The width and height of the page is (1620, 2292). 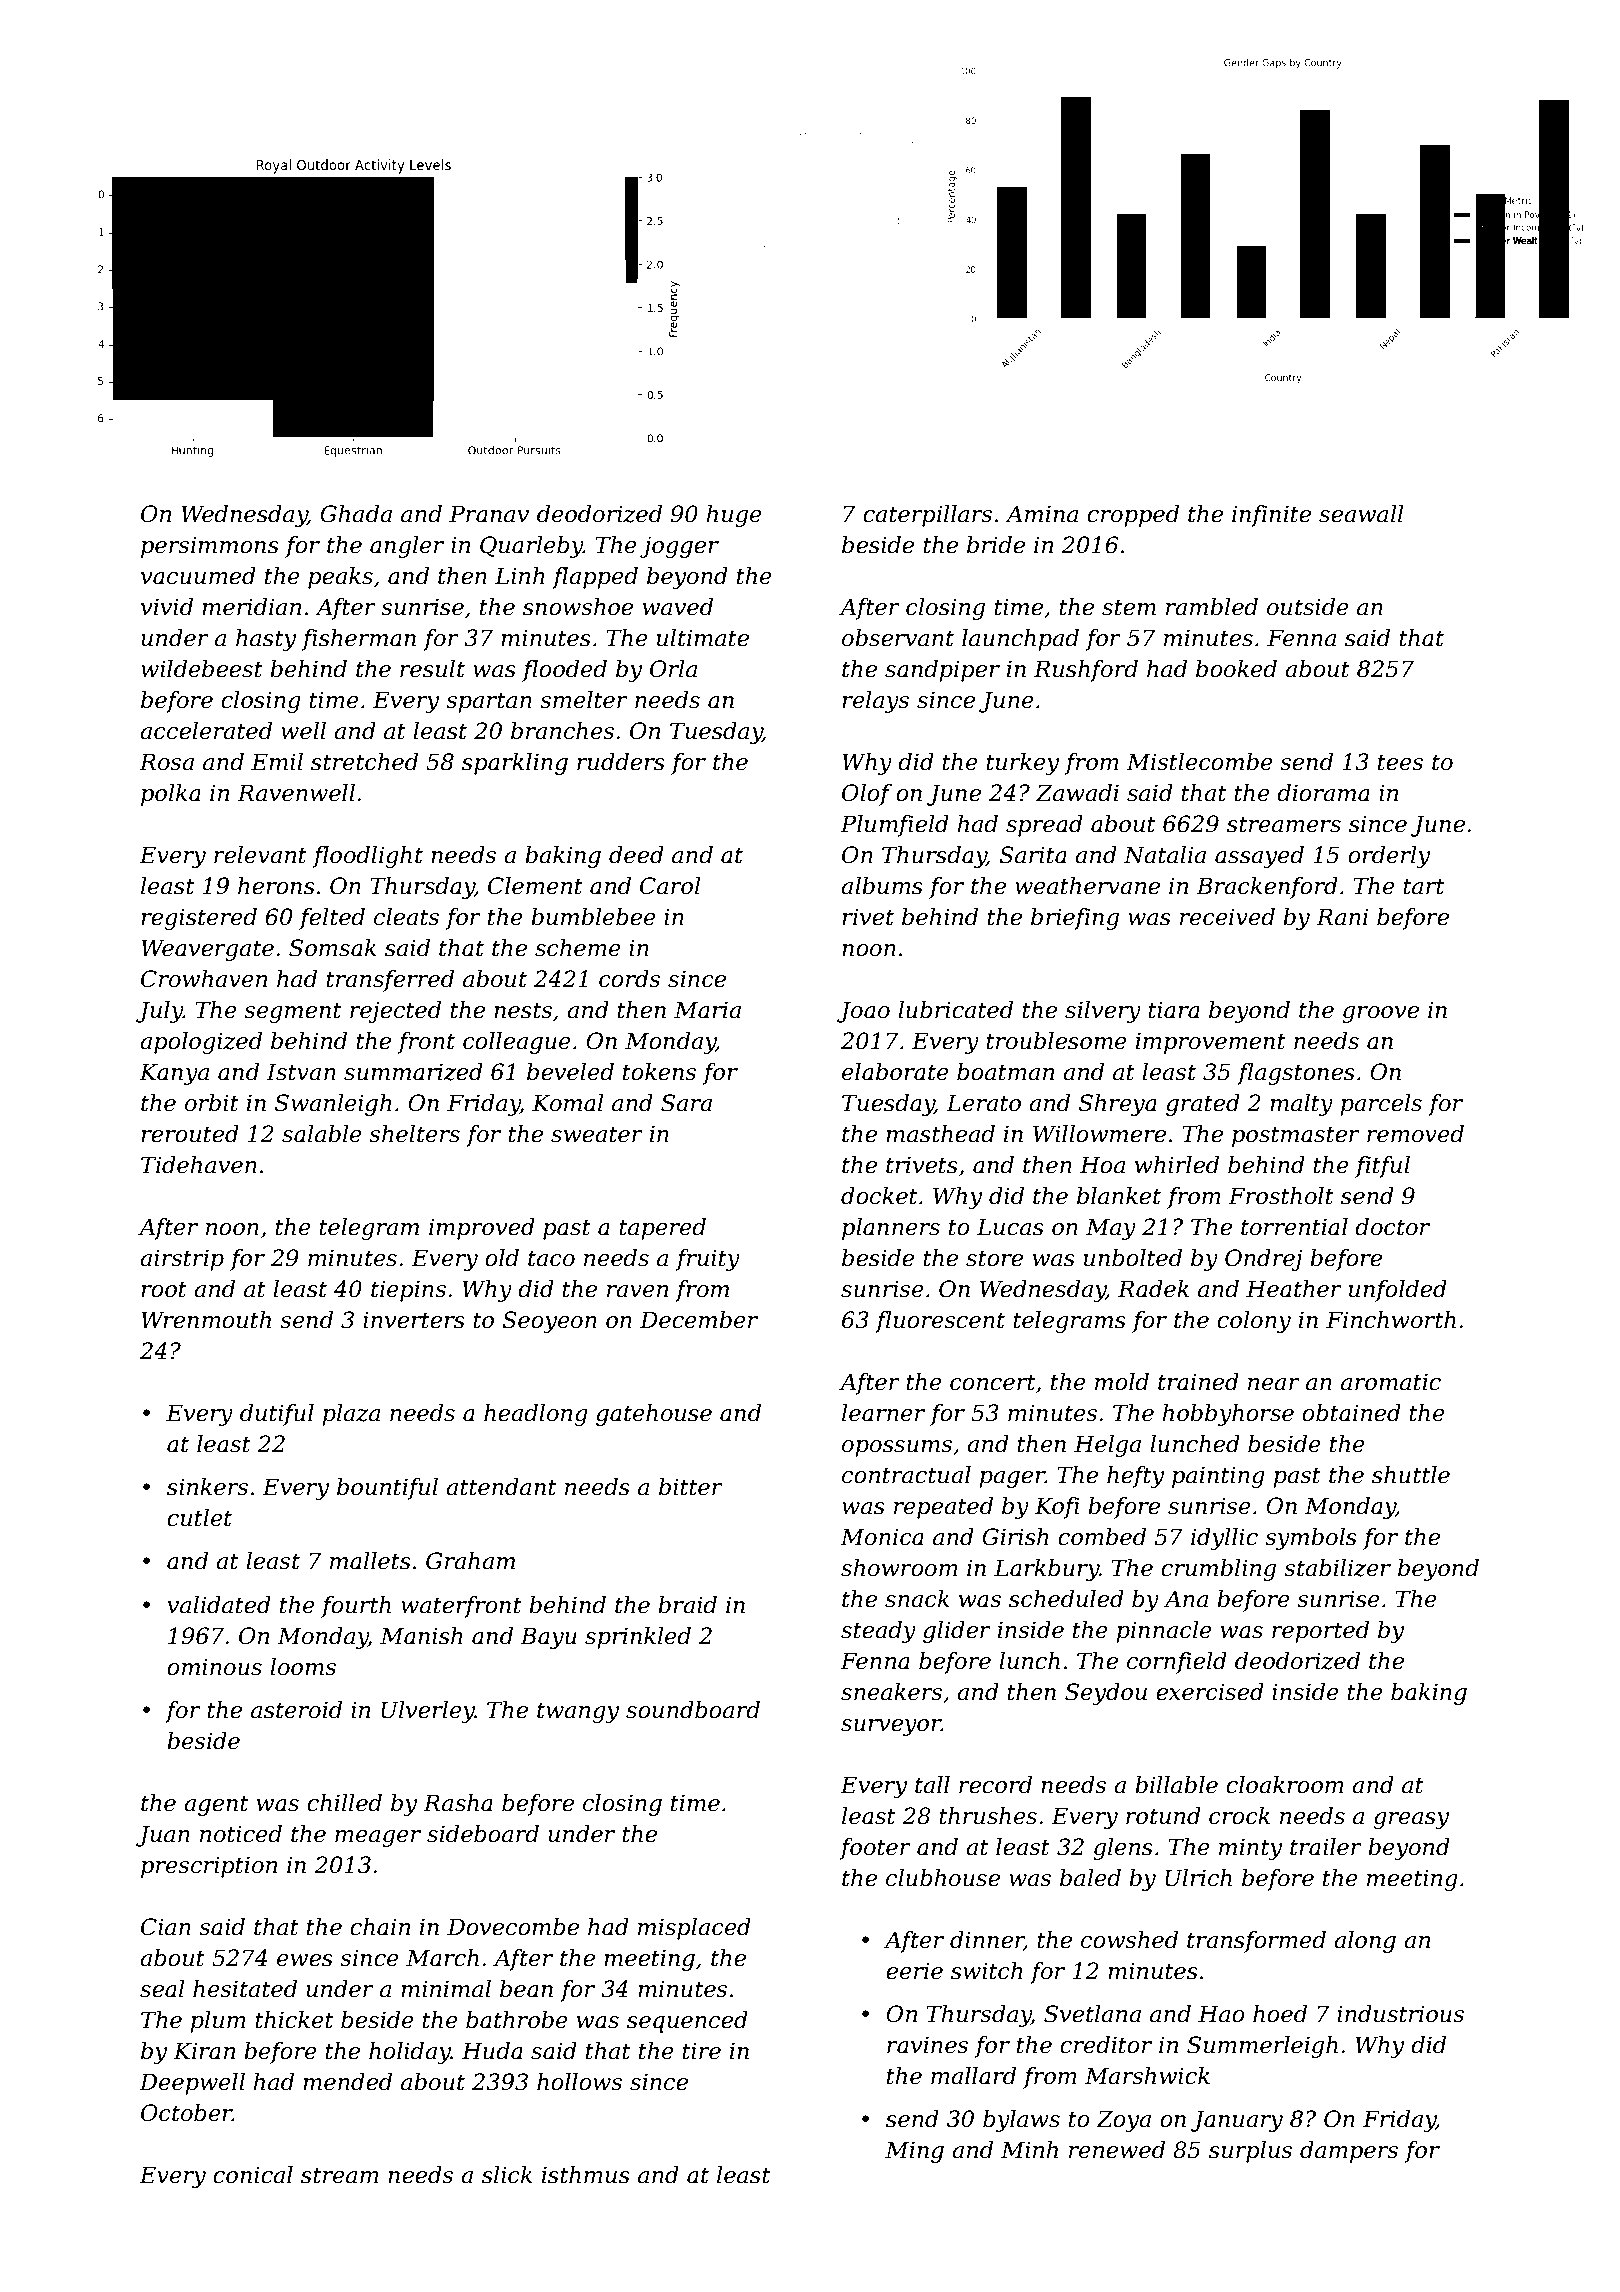 I want to click on caterpillars, so click(x=927, y=516).
